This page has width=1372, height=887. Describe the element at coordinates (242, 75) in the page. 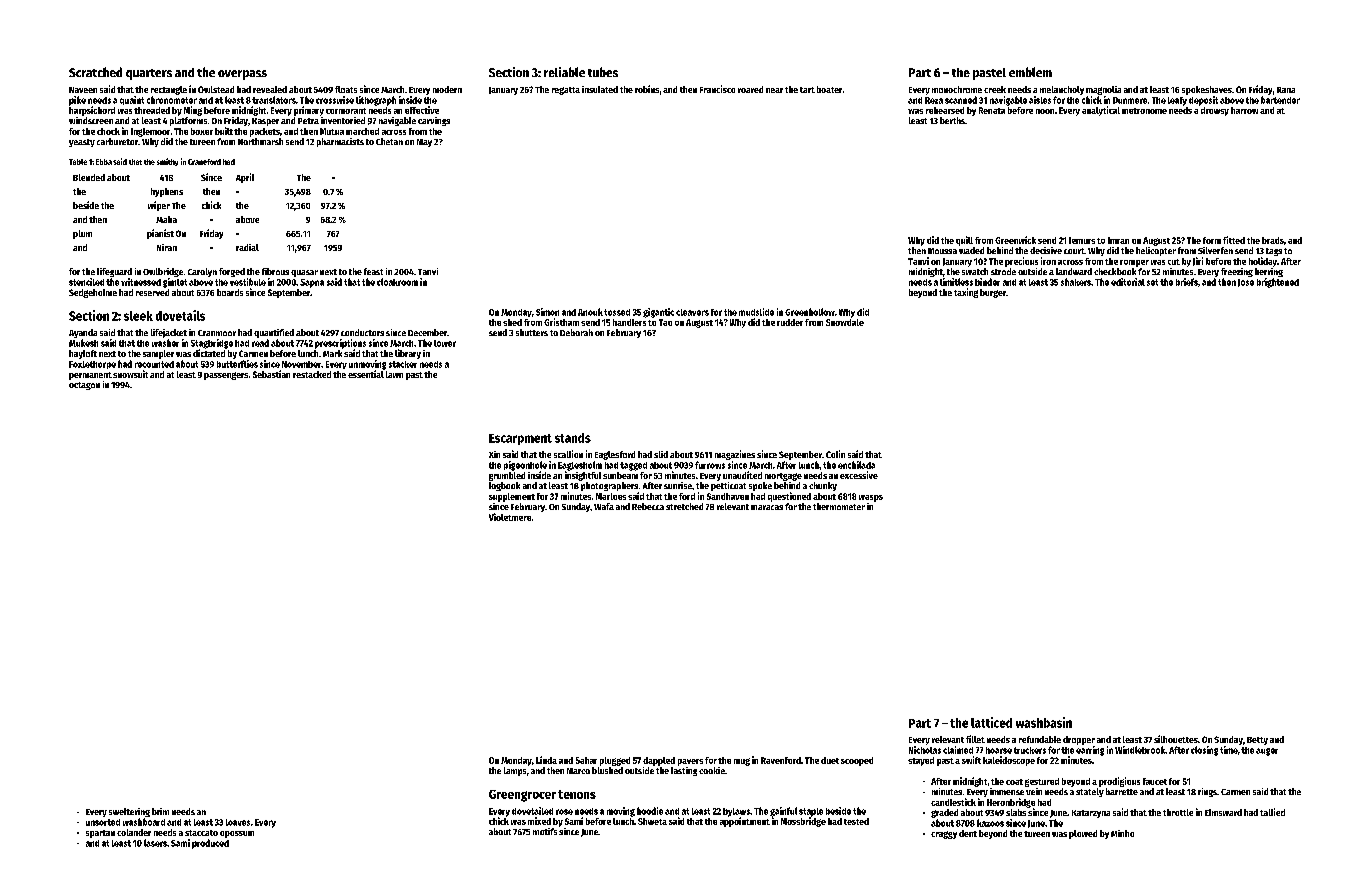

I see `overpass` at that location.
